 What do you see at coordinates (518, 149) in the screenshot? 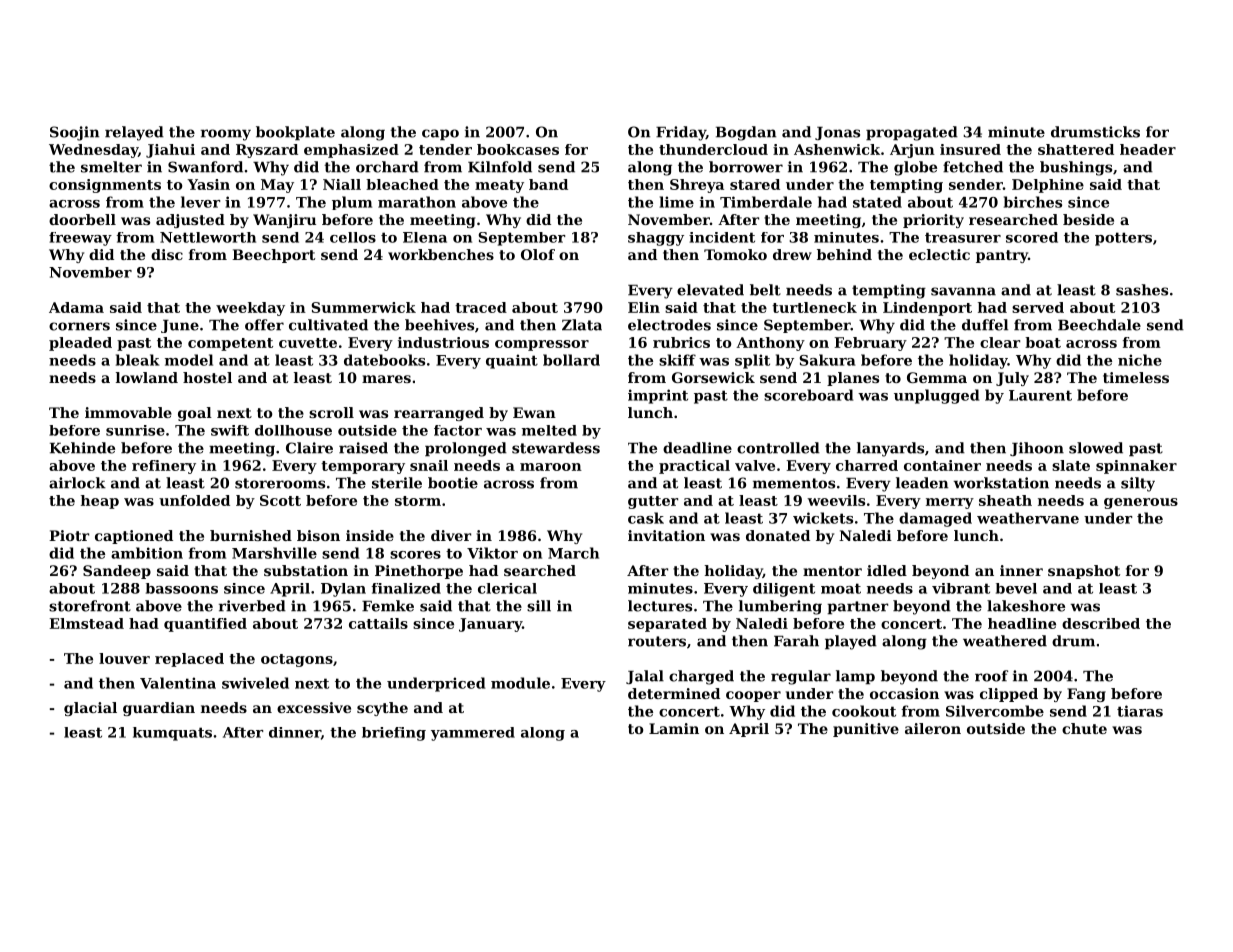
I see `bookcases` at bounding box center [518, 149].
